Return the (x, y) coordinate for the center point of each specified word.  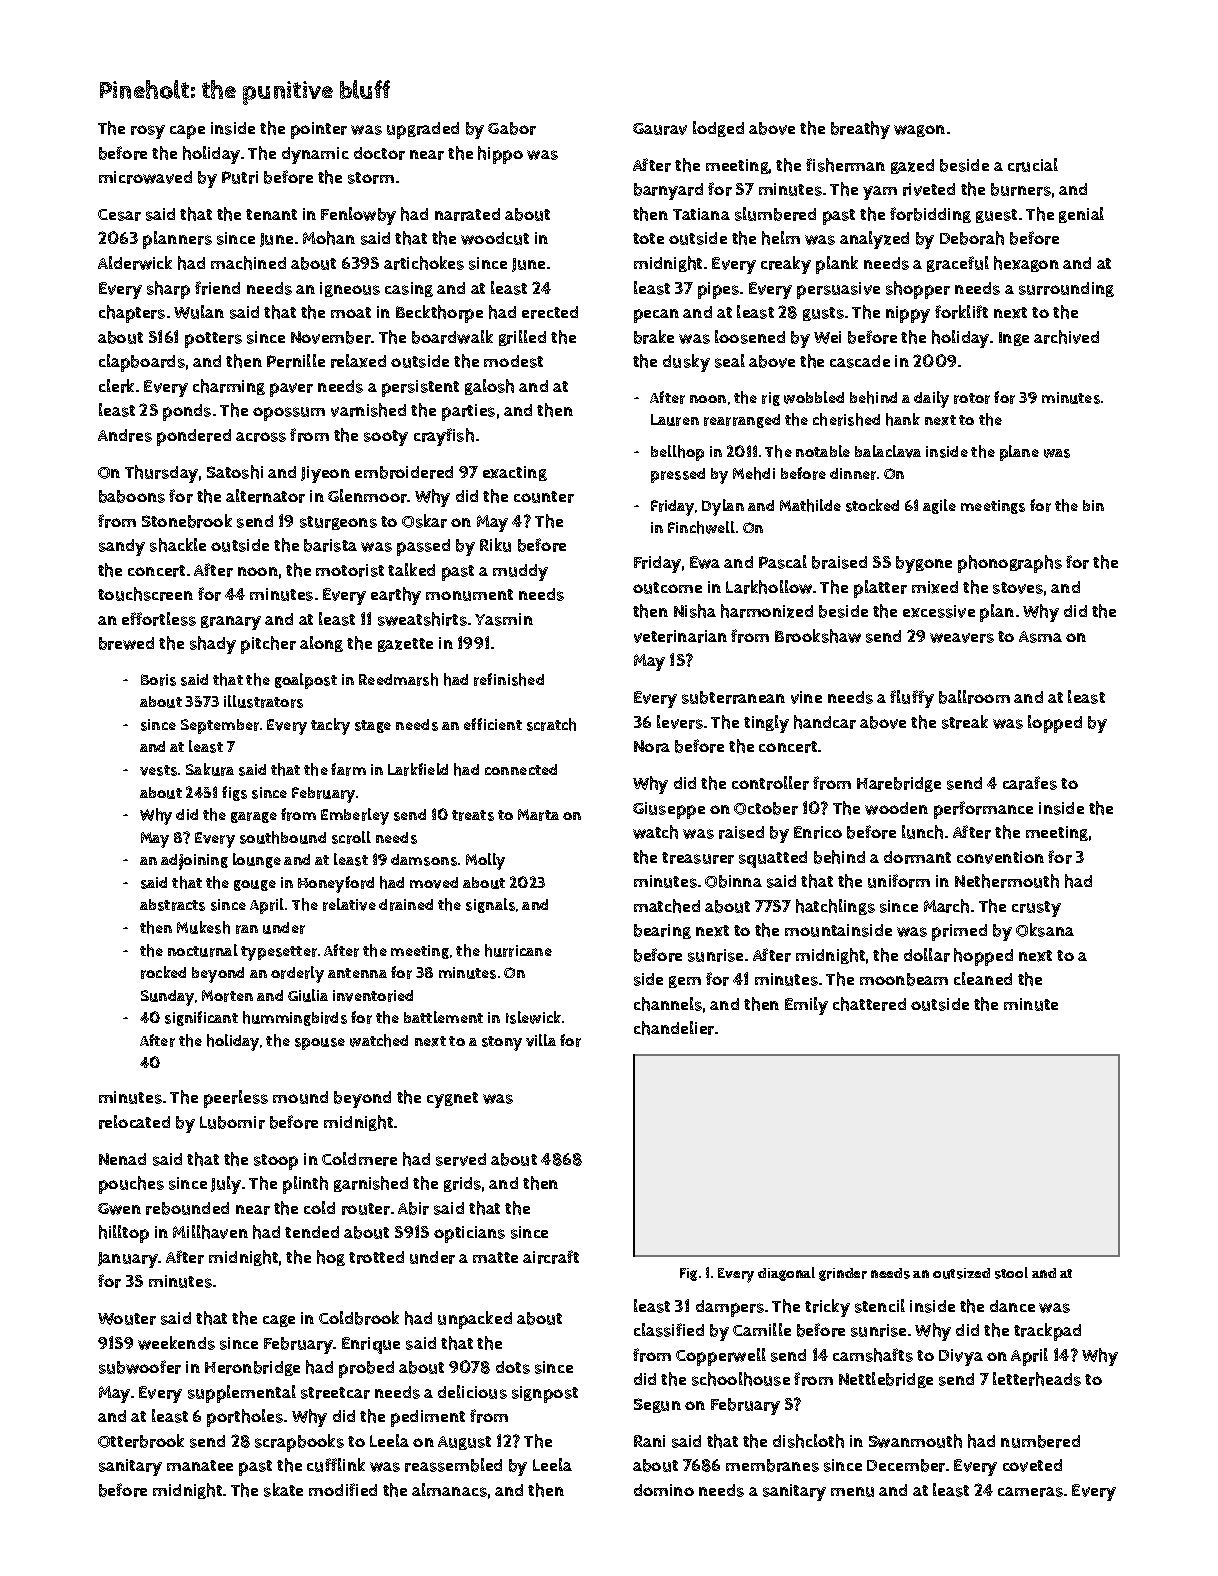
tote (648, 238)
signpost (545, 1394)
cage (279, 1321)
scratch (551, 724)
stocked (872, 505)
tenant (271, 214)
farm (348, 769)
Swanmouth (915, 1441)
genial (1081, 215)
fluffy (912, 699)
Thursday (161, 474)
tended (312, 1232)
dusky (686, 363)
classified (669, 1330)
